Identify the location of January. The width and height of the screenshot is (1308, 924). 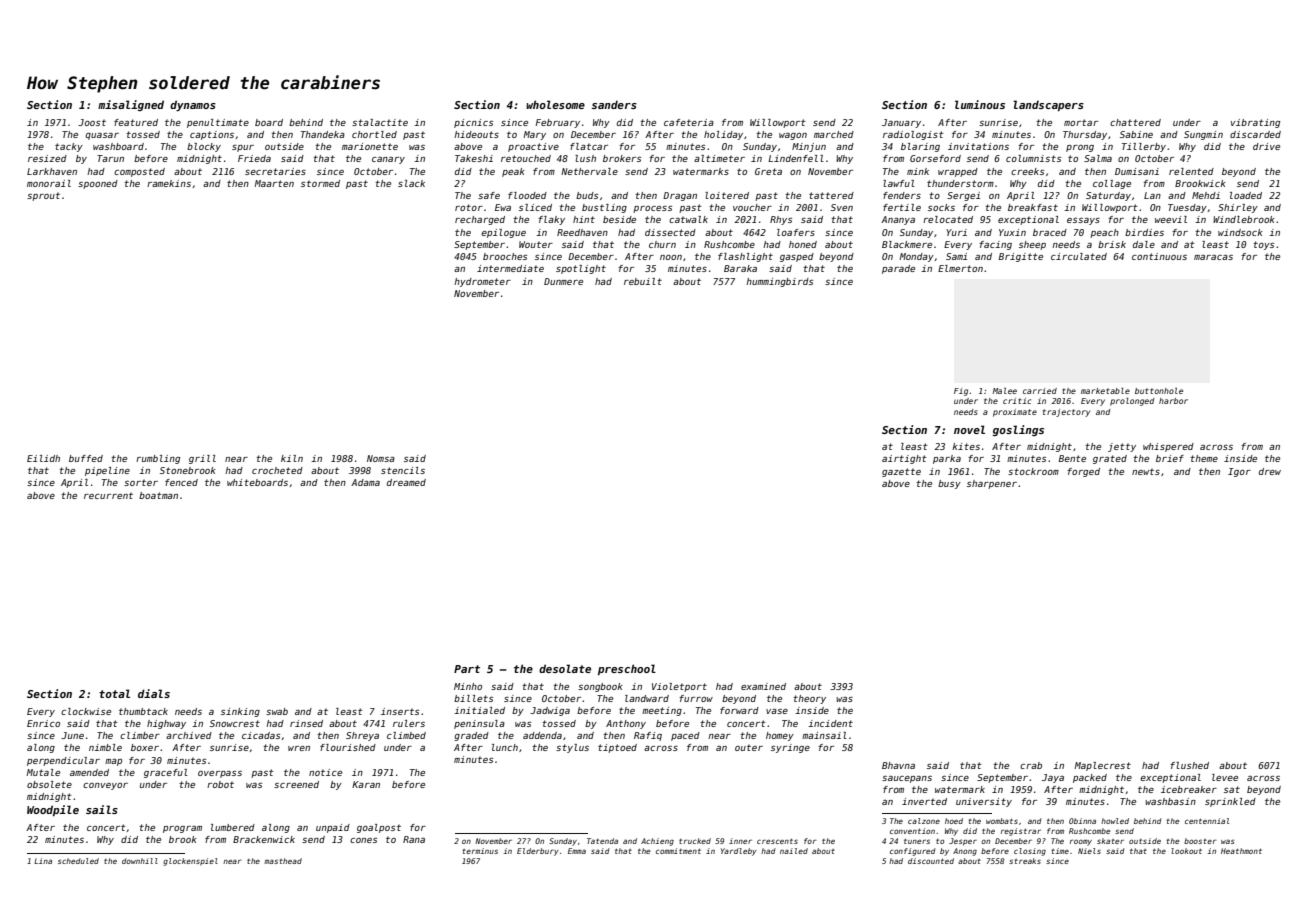
(901, 123).
